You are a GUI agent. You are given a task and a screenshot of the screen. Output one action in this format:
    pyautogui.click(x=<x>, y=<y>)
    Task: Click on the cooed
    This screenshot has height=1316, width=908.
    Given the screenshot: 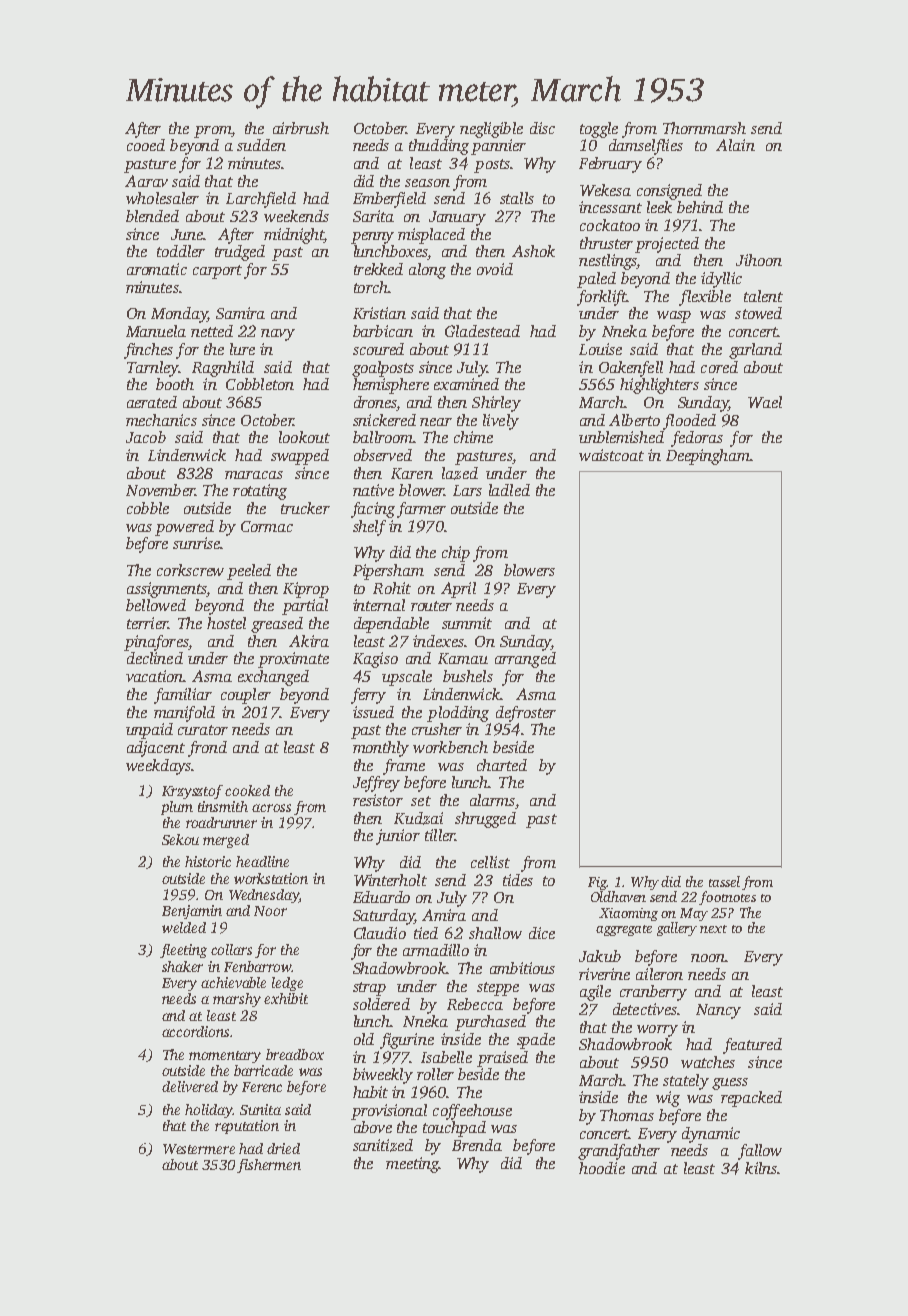 What is the action you would take?
    pyautogui.click(x=146, y=145)
